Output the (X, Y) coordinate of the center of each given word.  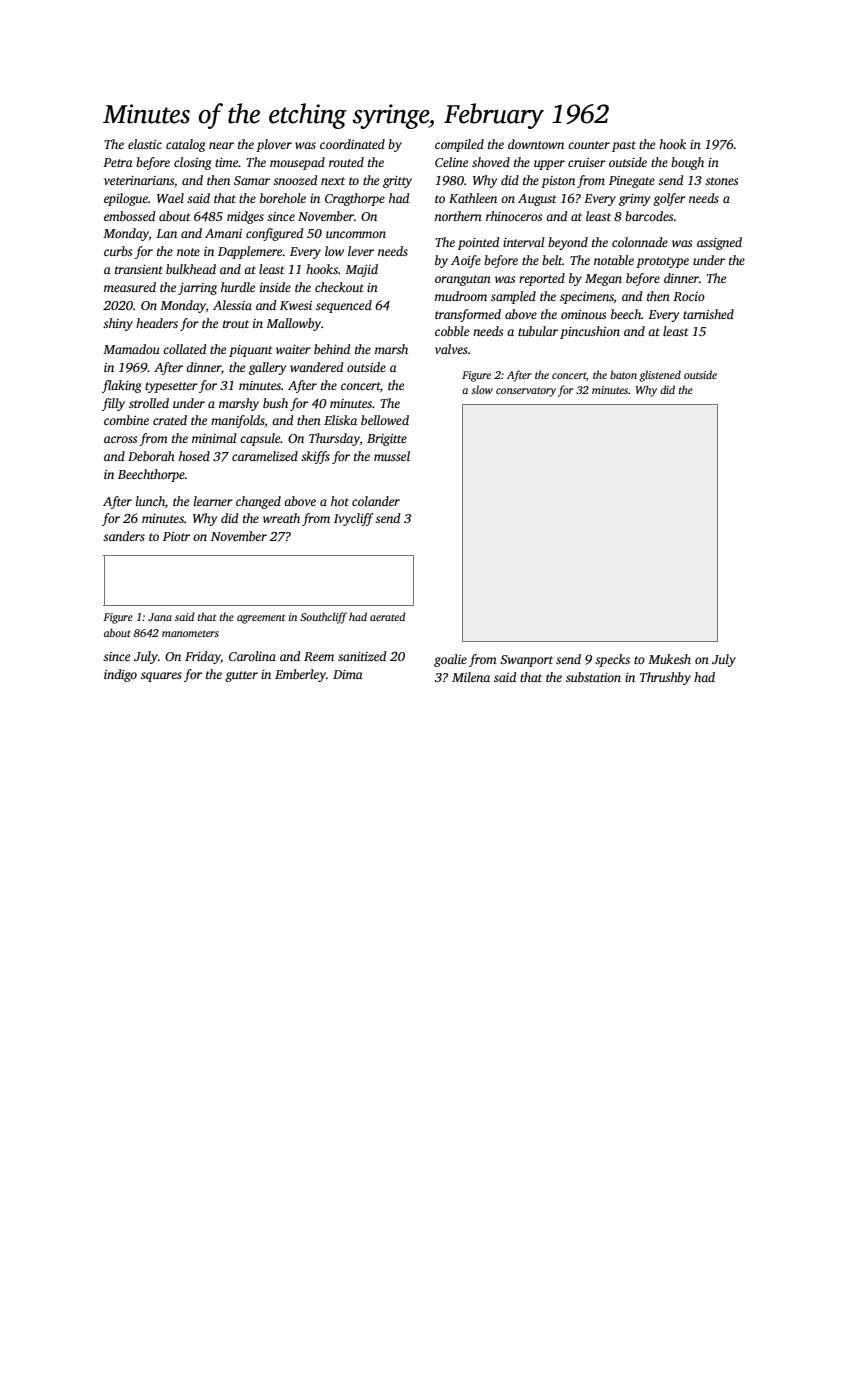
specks (612, 660)
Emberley (300, 675)
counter (589, 145)
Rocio (689, 296)
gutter (241, 676)
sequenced (344, 306)
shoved (491, 162)
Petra (118, 162)
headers (157, 323)
